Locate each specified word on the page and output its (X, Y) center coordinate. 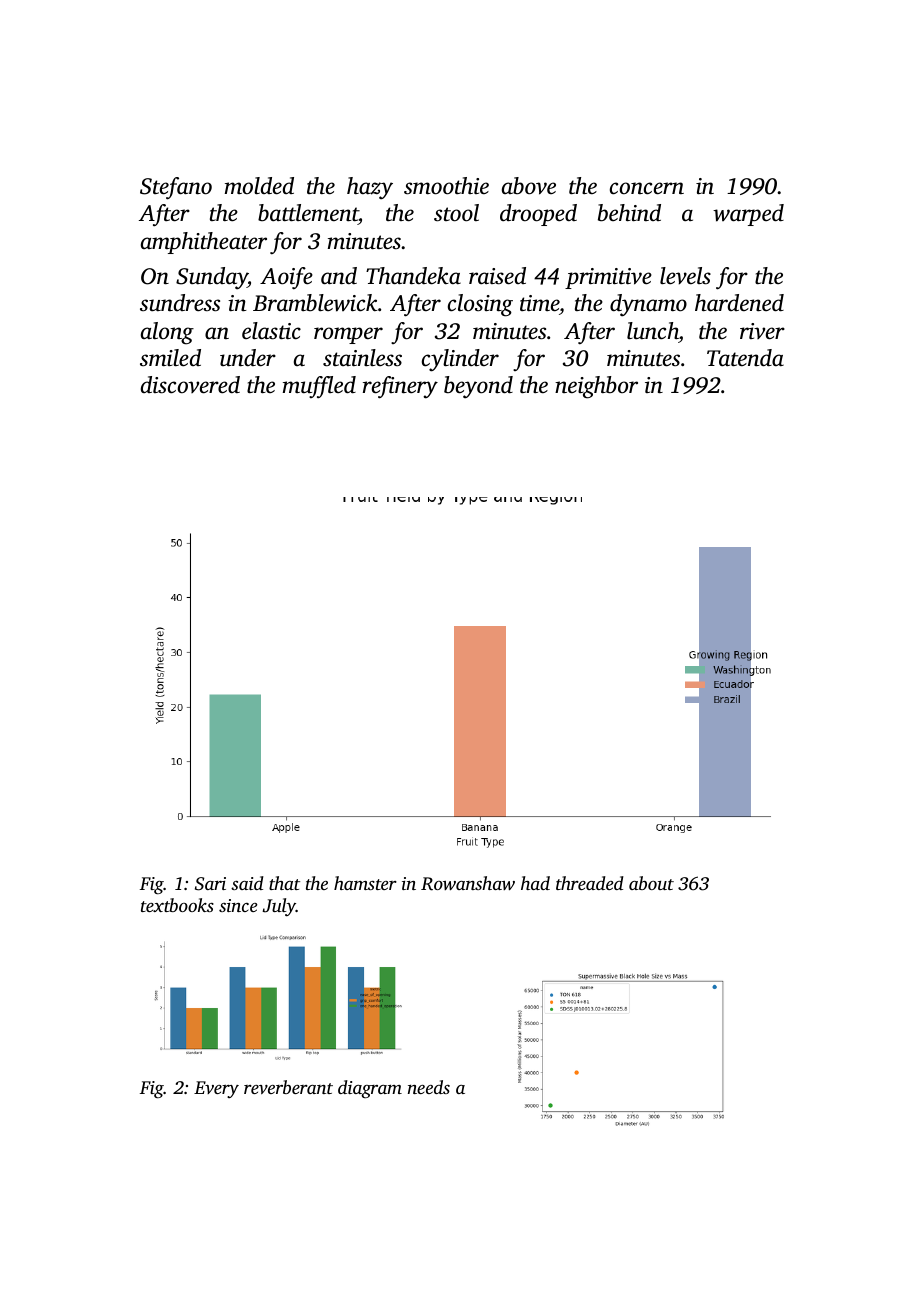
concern (647, 188)
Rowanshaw (468, 883)
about (651, 883)
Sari (210, 884)
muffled (319, 387)
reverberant (288, 1087)
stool (456, 213)
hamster (365, 883)
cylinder (460, 360)
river (762, 331)
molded (259, 186)
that (284, 883)
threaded (590, 883)
